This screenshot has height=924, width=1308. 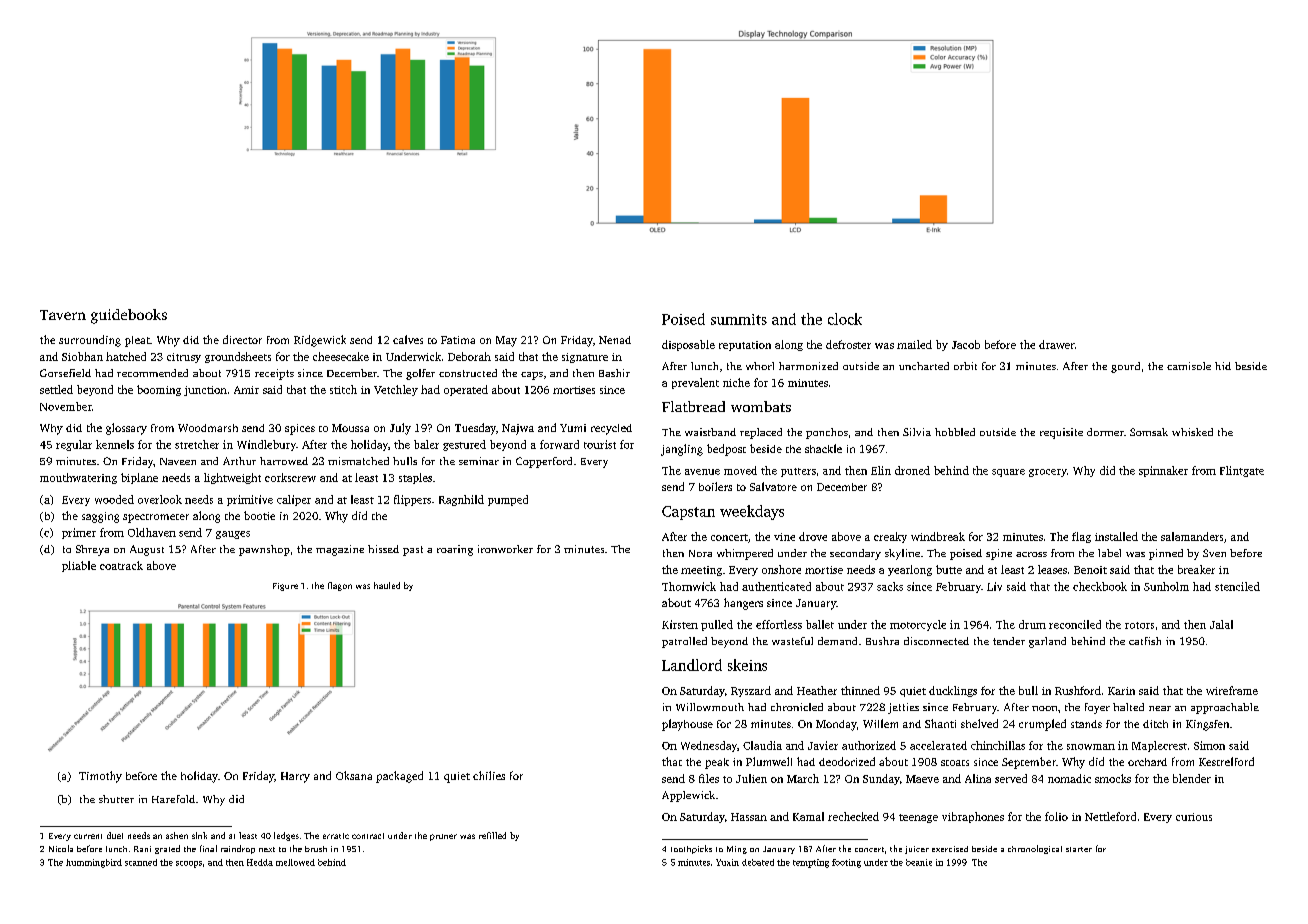 What do you see at coordinates (156, 518) in the screenshot?
I see `spectrometer` at bounding box center [156, 518].
